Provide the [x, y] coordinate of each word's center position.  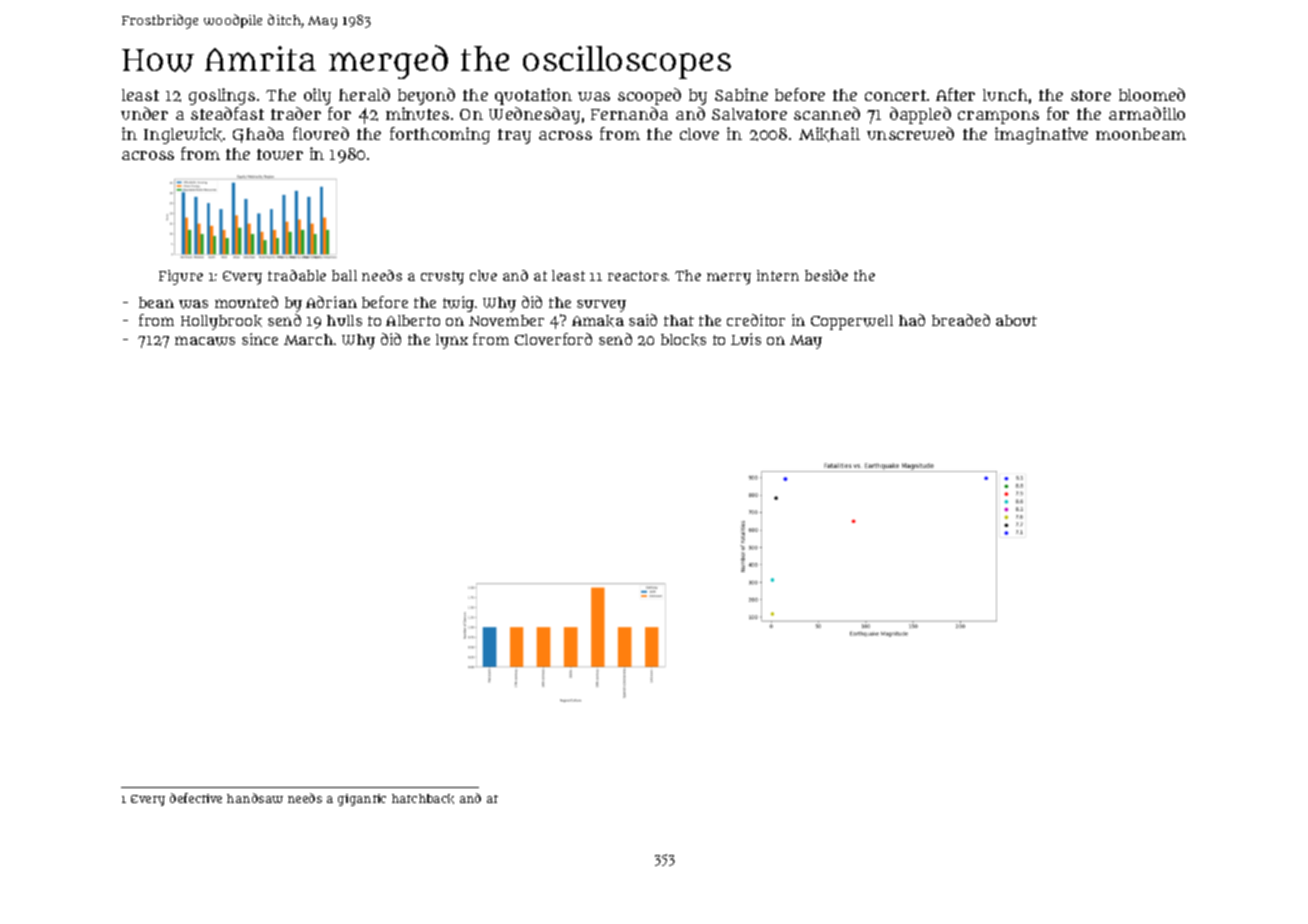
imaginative [1041, 135]
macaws [205, 341]
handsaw [255, 798]
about [1016, 320]
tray [514, 136]
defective [196, 798]
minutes [417, 113]
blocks [683, 340]
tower [280, 154]
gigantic [362, 800]
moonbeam [1141, 134]
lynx [452, 341]
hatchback [423, 799]
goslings [222, 96]
